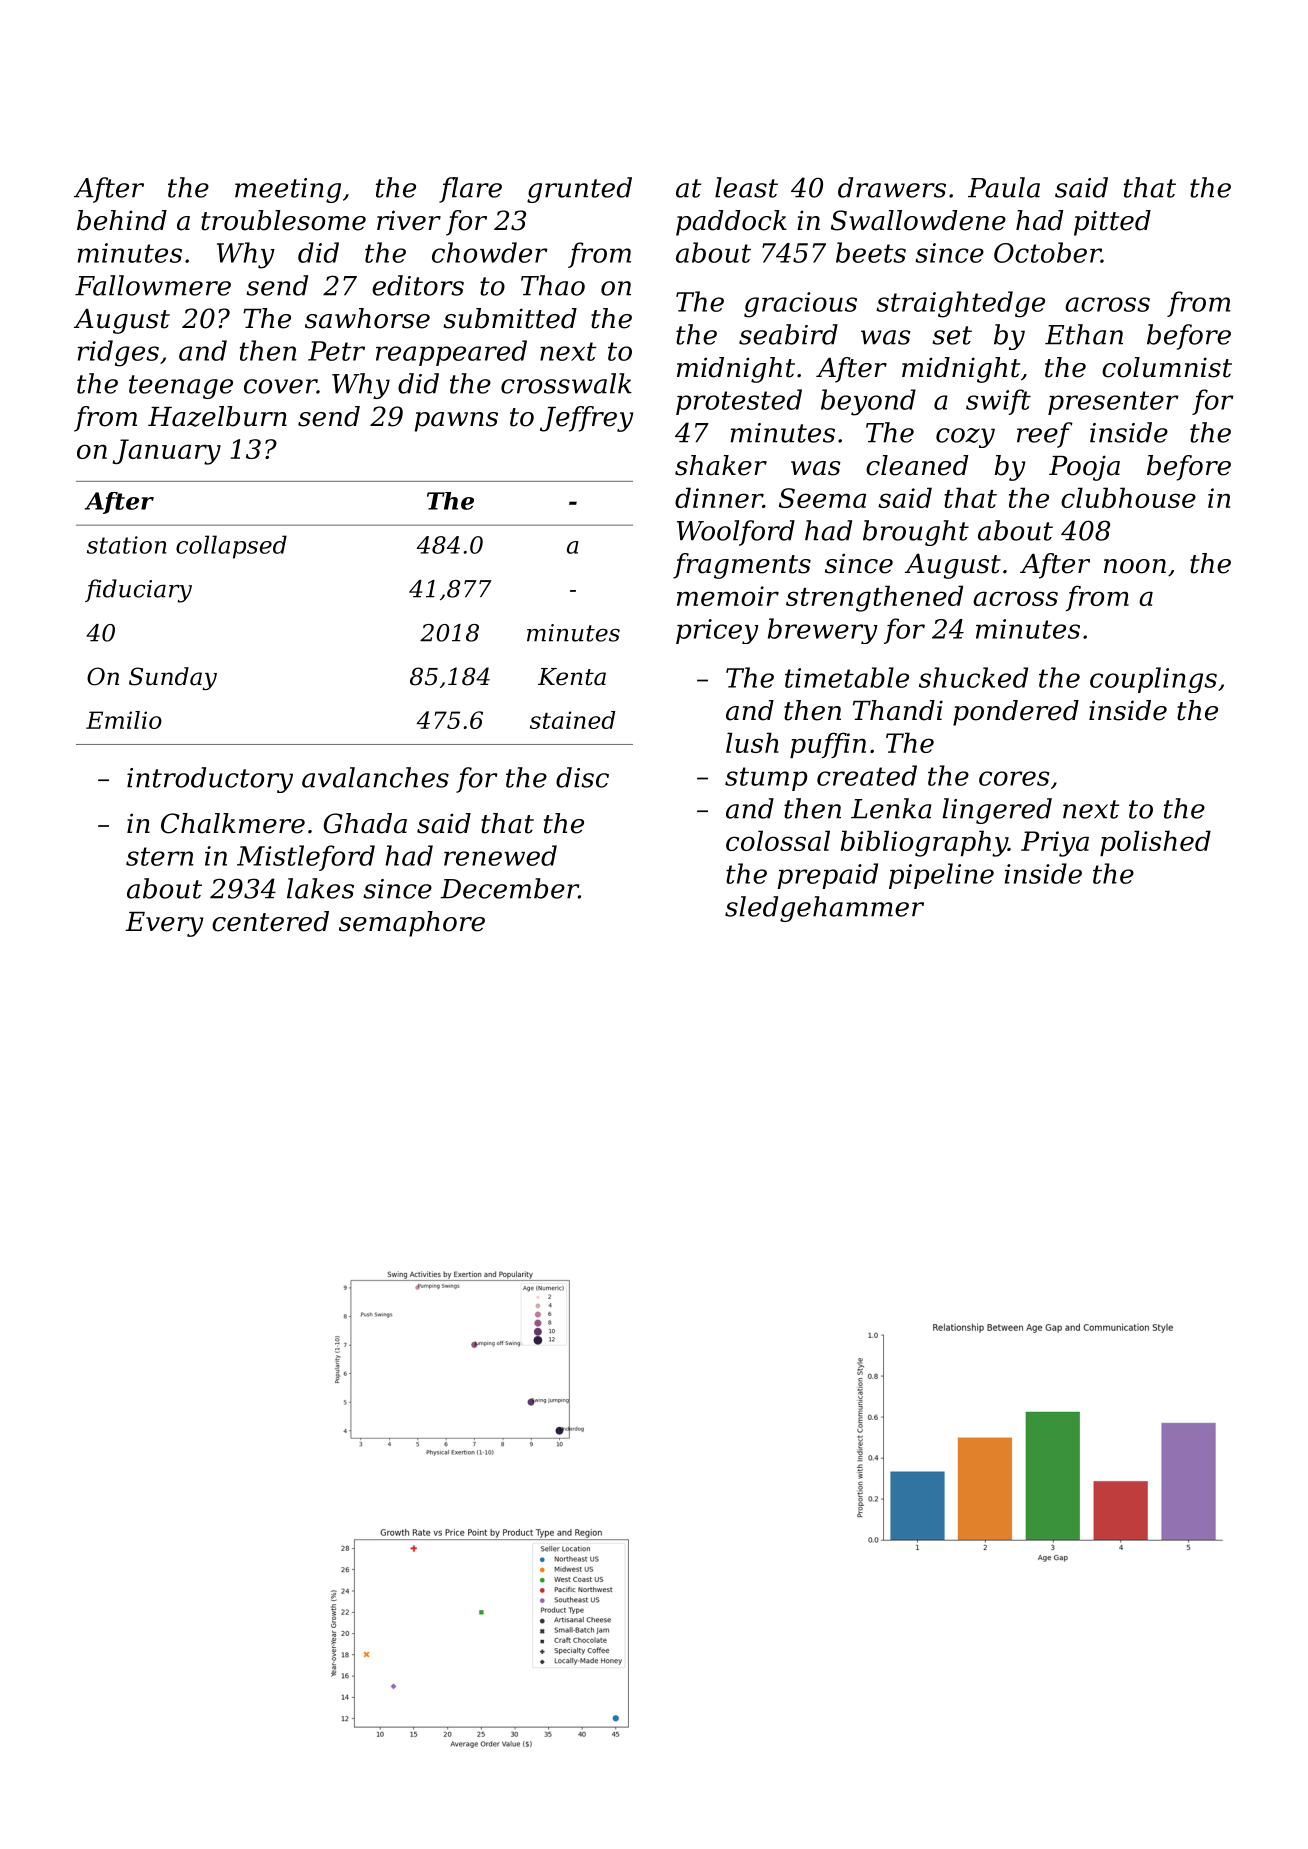 This document has width=1308, height=1849. Describe the element at coordinates (736, 533) in the document. I see `Woolford` at that location.
